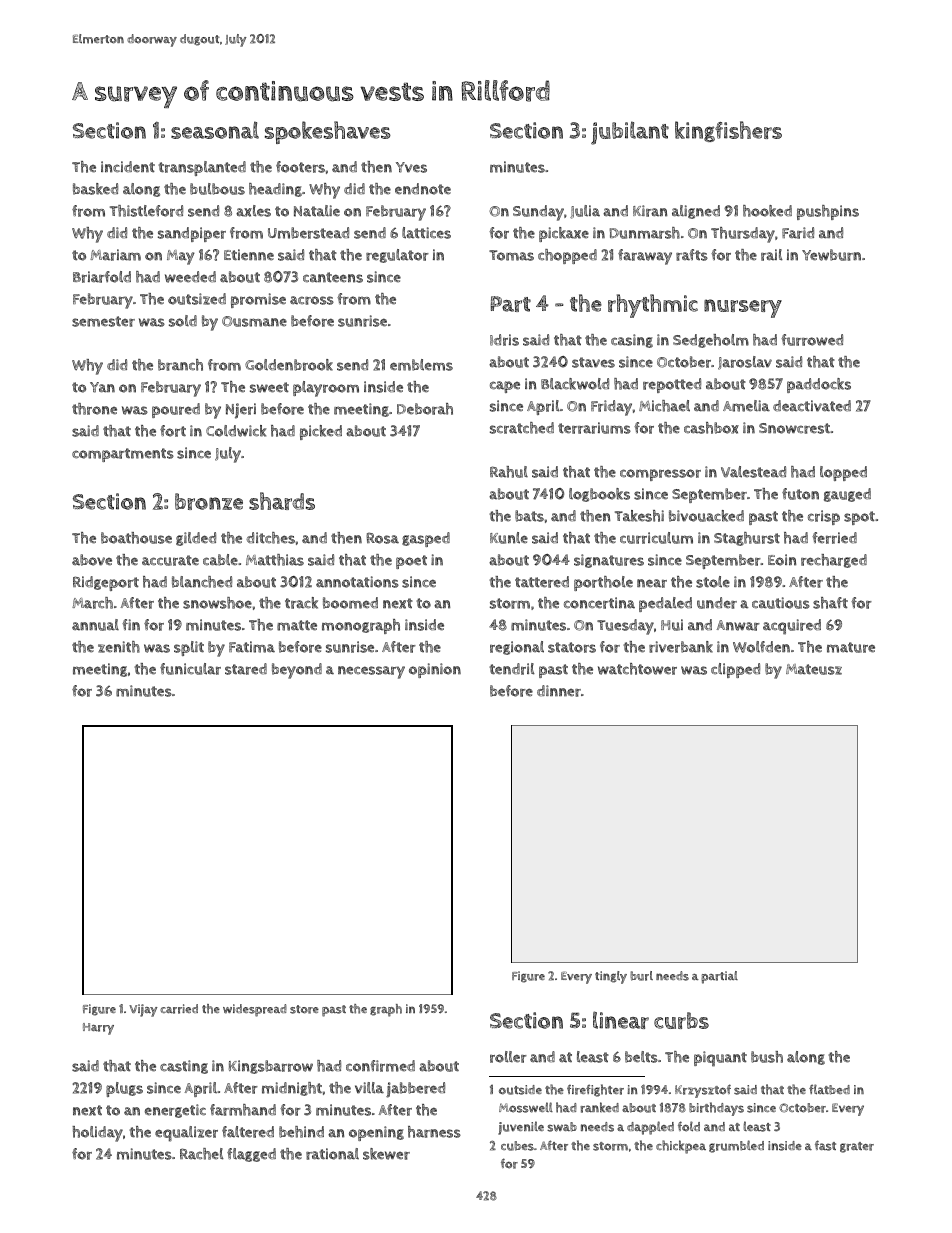 The width and height of the screenshot is (952, 1233). I want to click on kingfishers, so click(728, 131).
